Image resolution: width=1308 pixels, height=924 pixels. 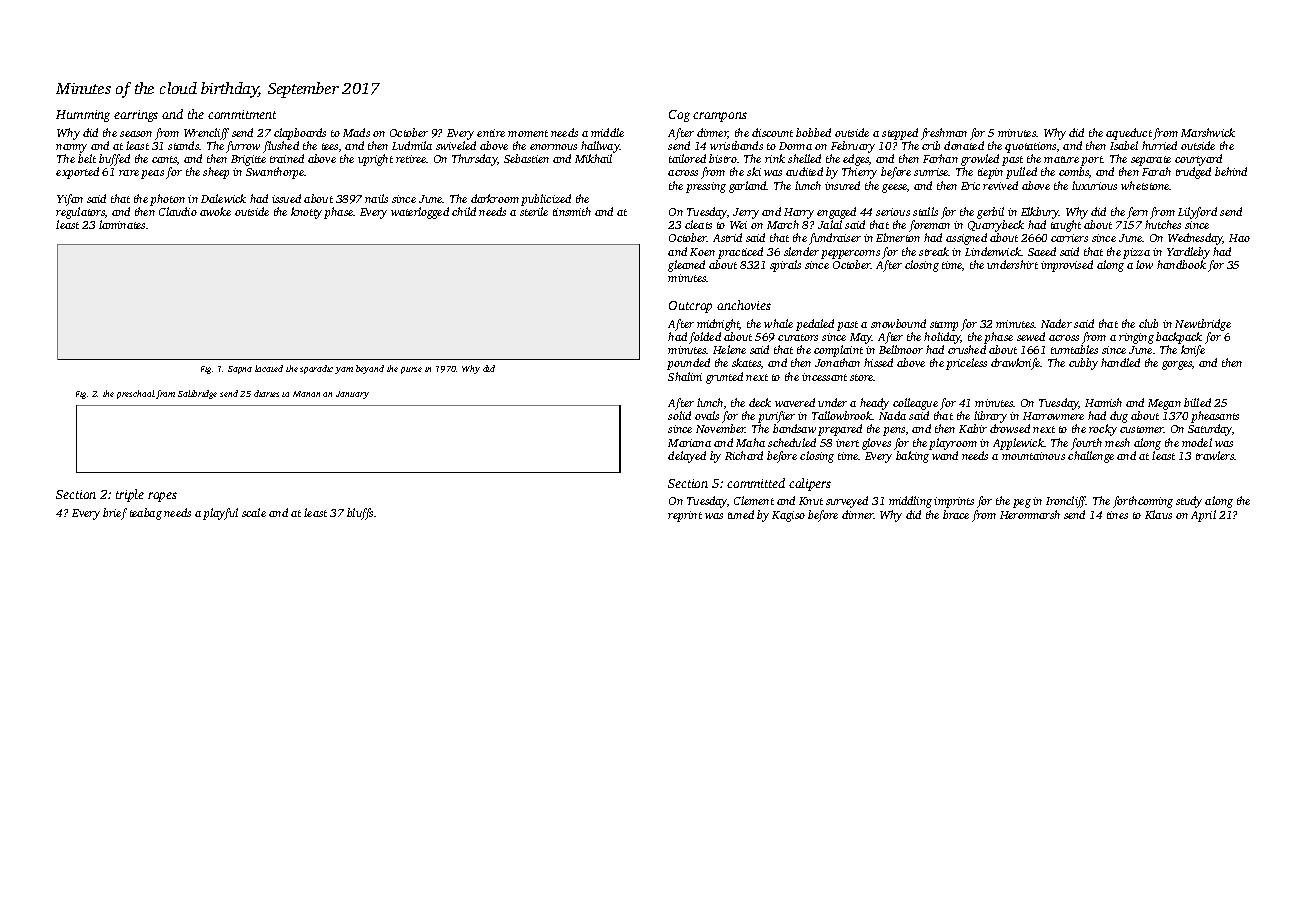 What do you see at coordinates (685, 376) in the screenshot?
I see `Shalini` at bounding box center [685, 376].
